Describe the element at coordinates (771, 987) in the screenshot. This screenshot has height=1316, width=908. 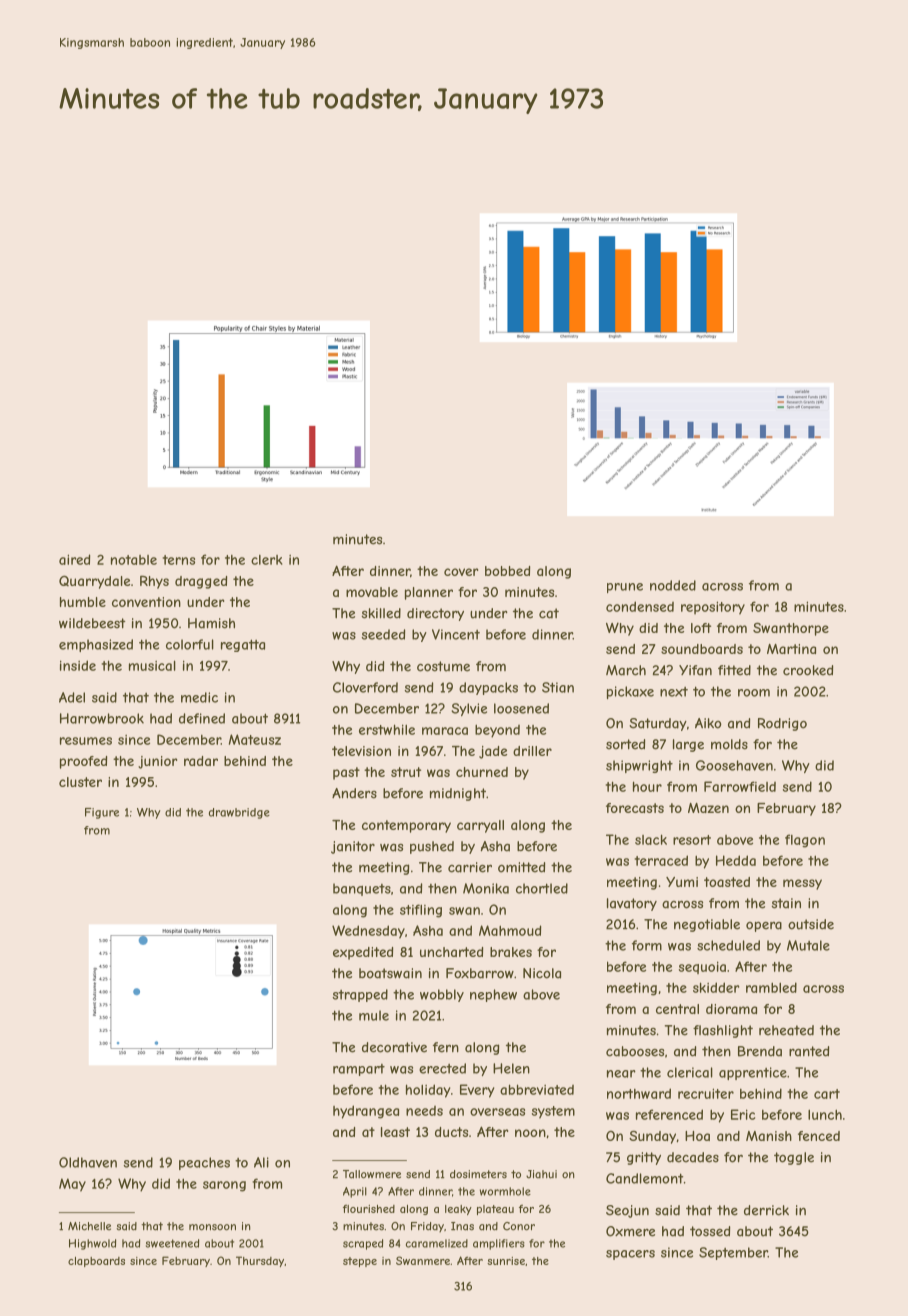
I see `rambled` at that location.
